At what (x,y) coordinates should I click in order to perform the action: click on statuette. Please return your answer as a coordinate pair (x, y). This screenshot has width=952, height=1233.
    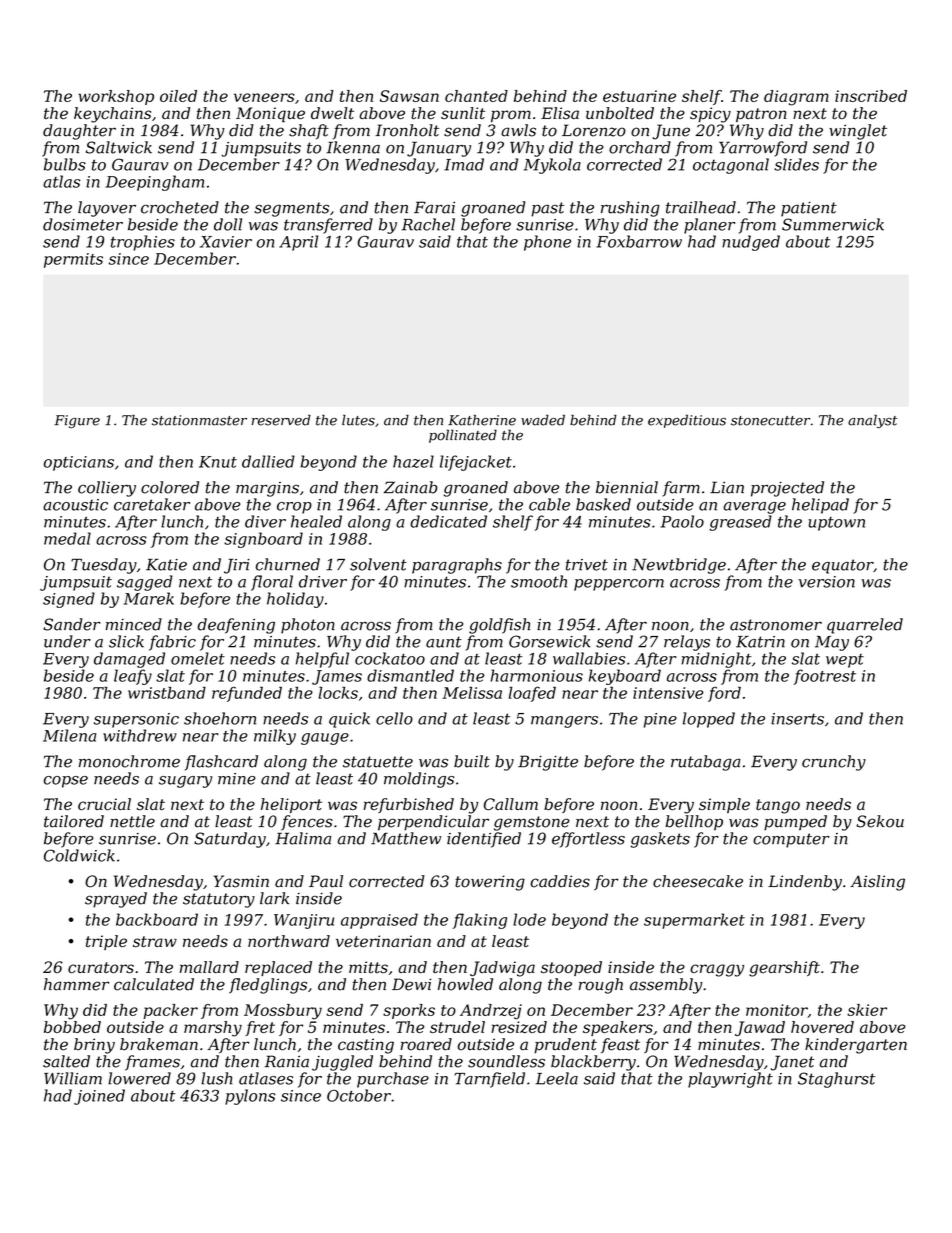
    Looking at the image, I should click on (378, 762).
